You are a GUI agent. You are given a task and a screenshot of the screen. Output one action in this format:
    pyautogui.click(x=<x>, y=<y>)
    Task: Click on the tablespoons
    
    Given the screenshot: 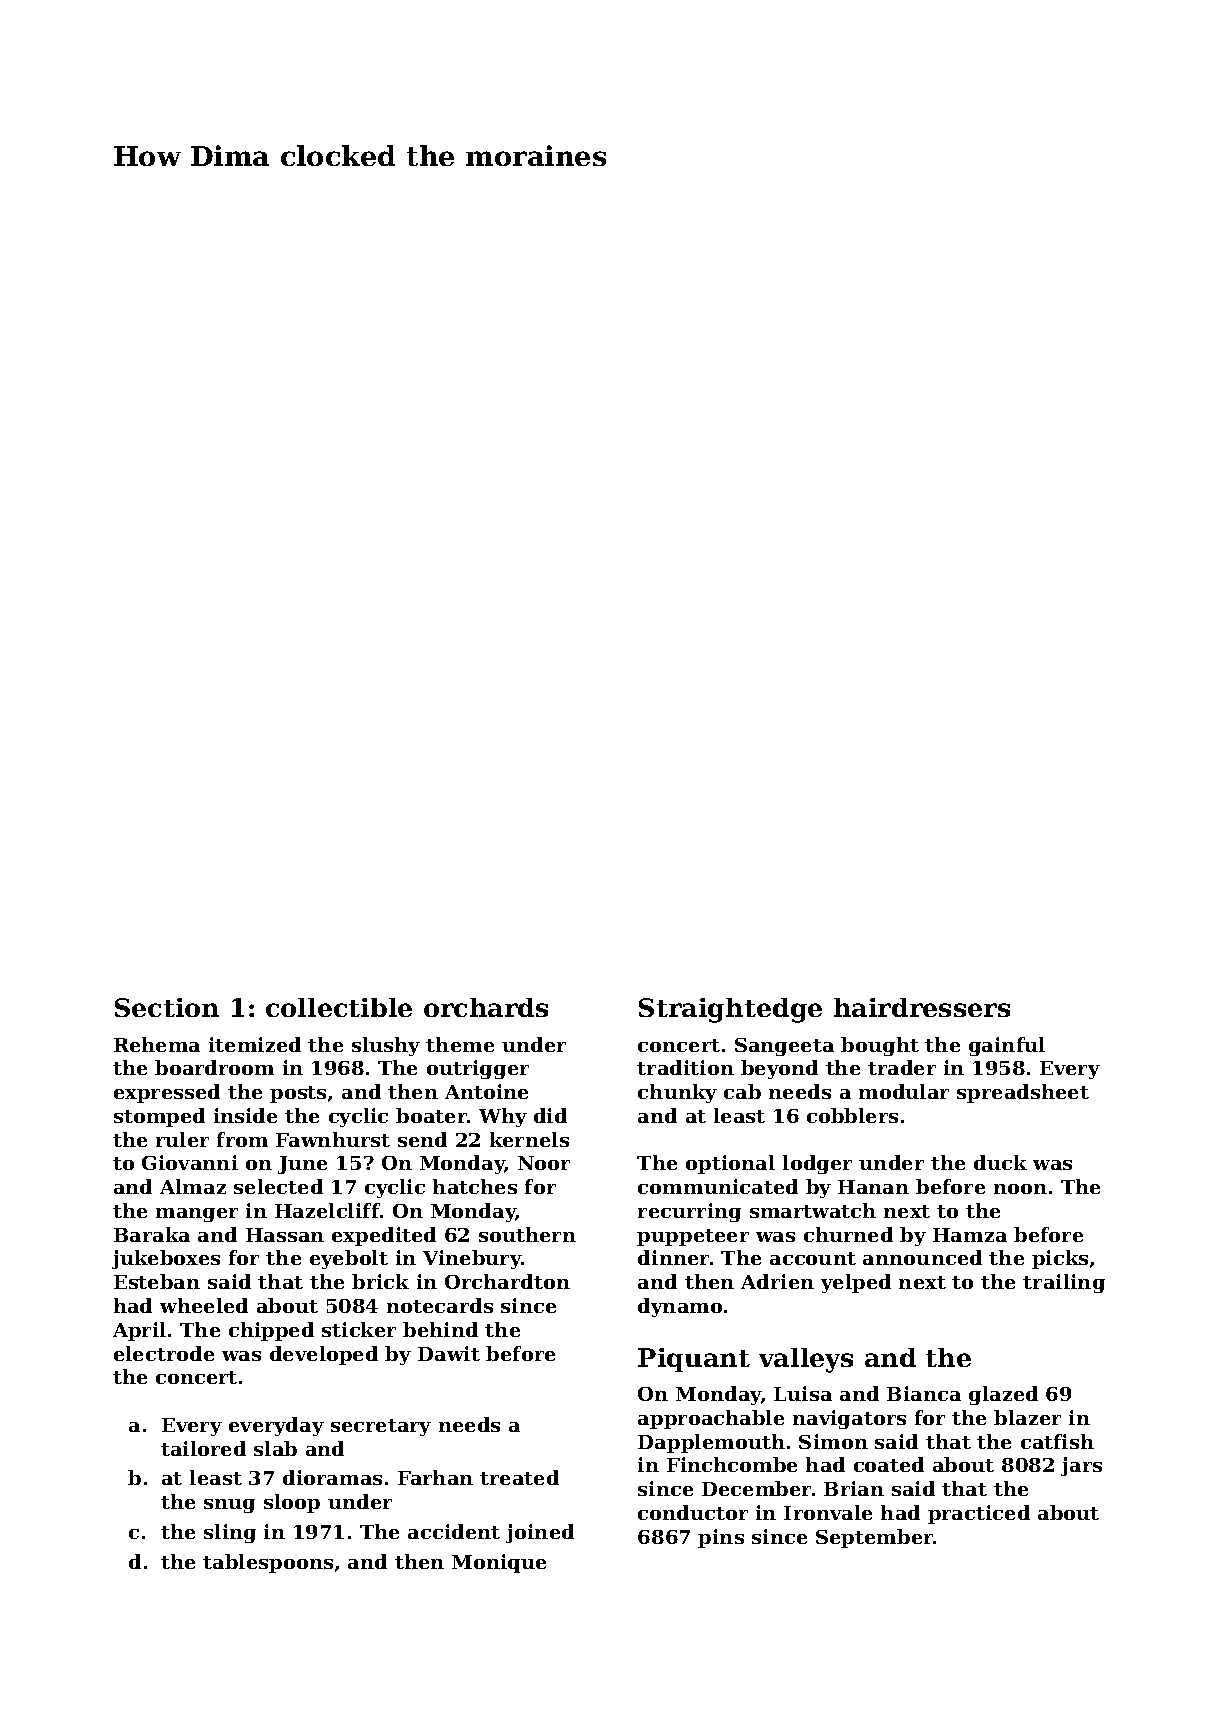 What is the action you would take?
    pyautogui.click(x=268, y=1563)
